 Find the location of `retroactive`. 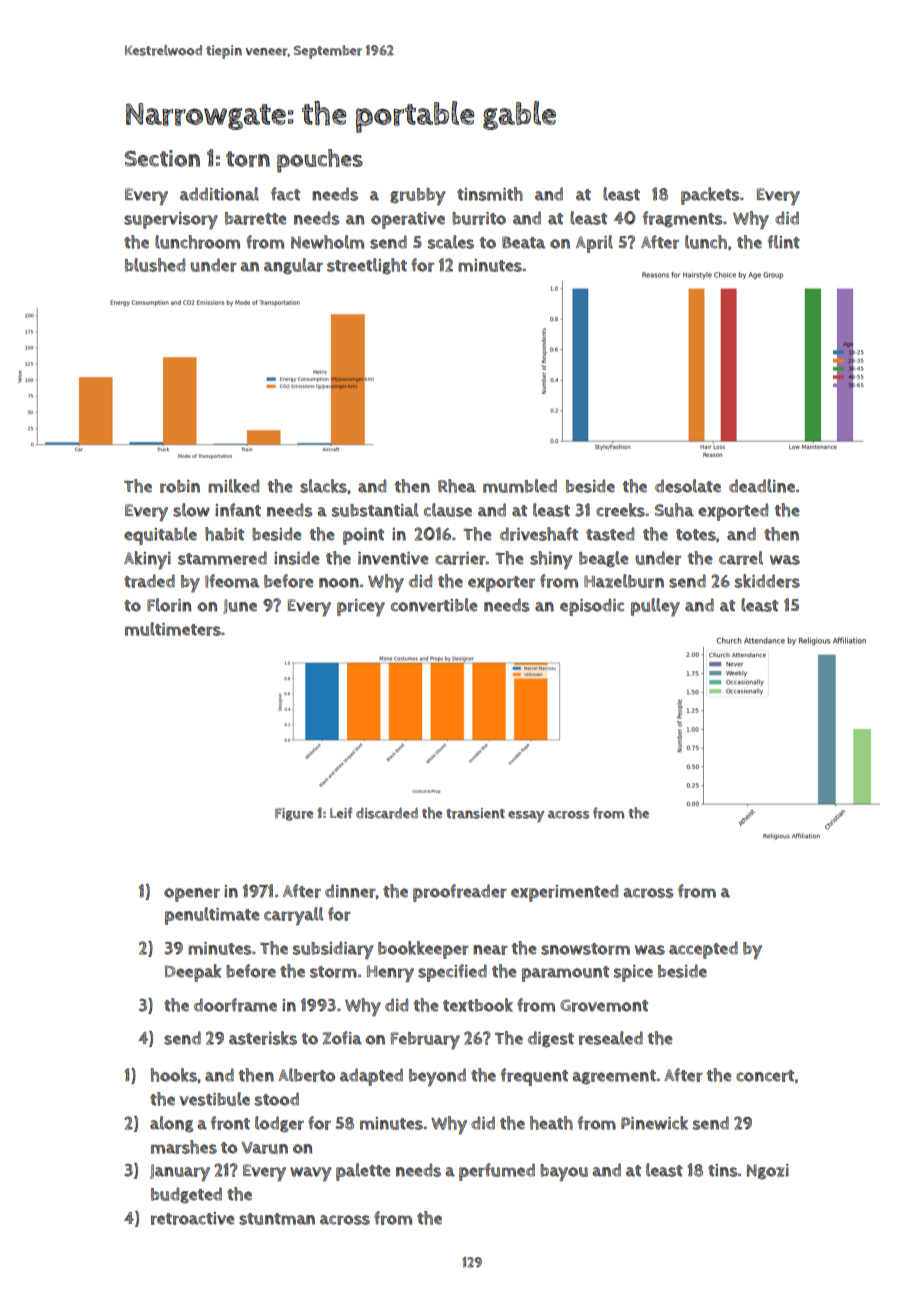

retroactive is located at coordinates (193, 1218).
